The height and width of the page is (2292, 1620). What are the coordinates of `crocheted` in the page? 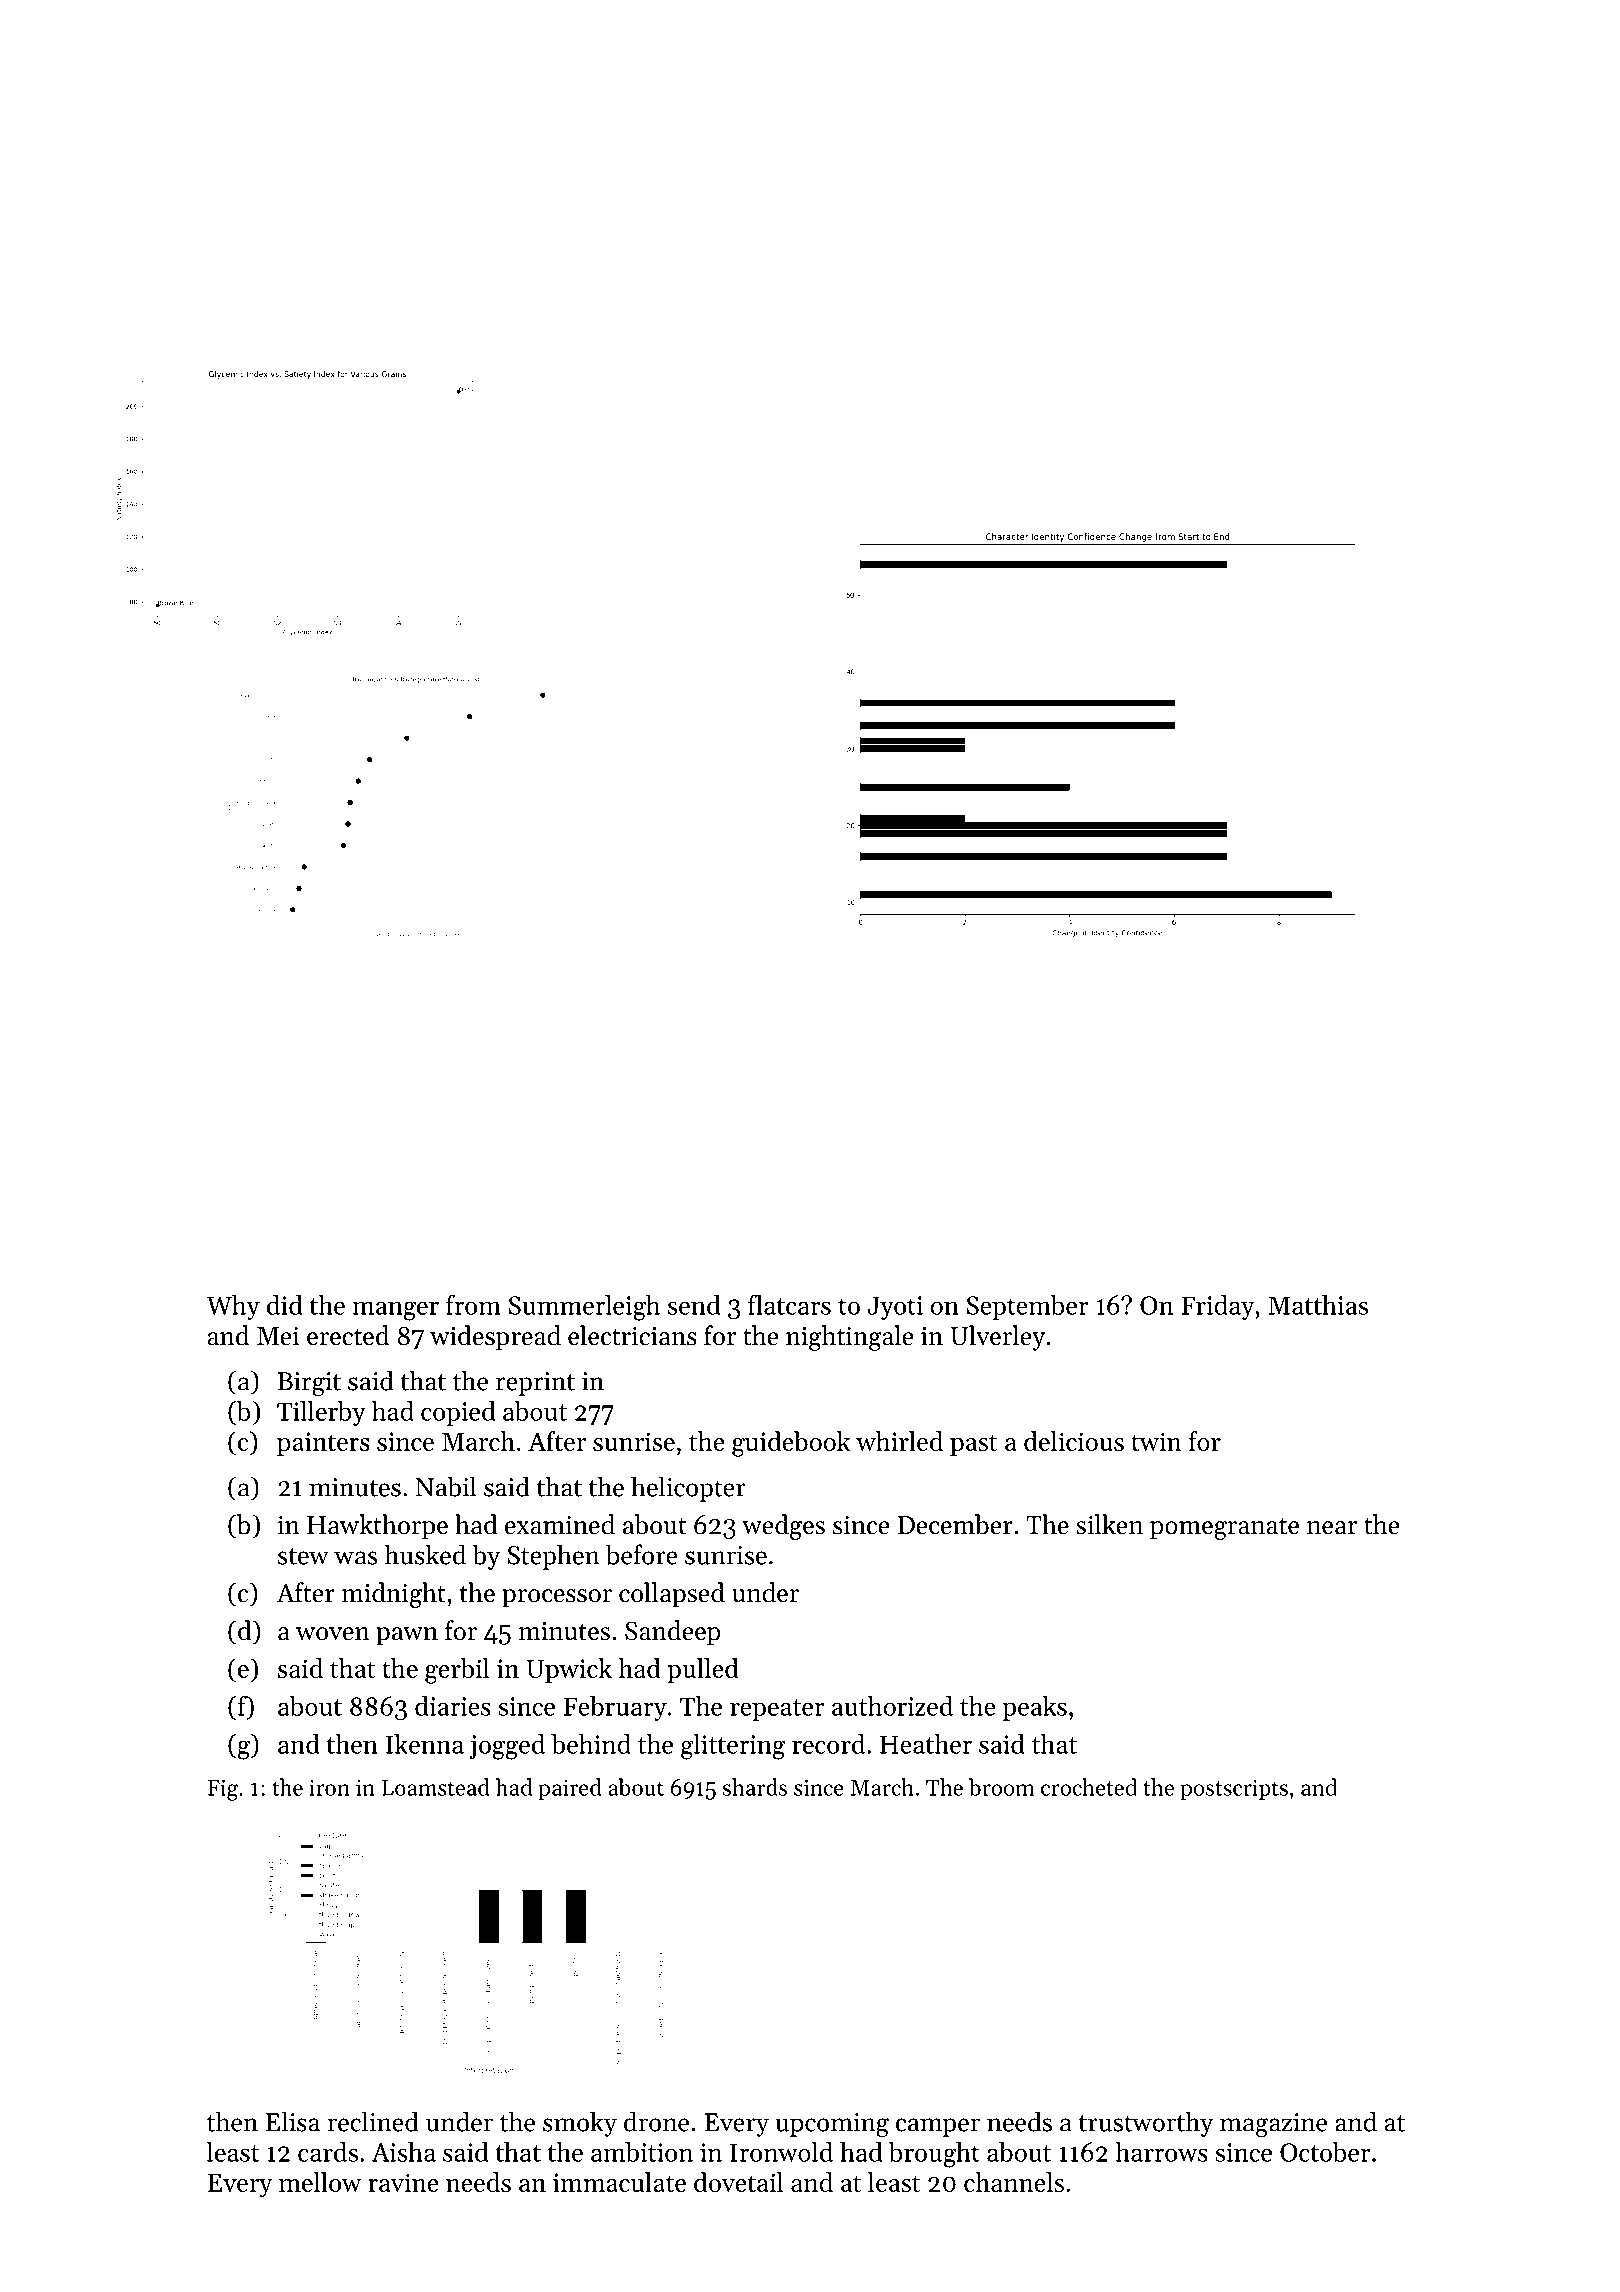 It's located at (1089, 1787).
